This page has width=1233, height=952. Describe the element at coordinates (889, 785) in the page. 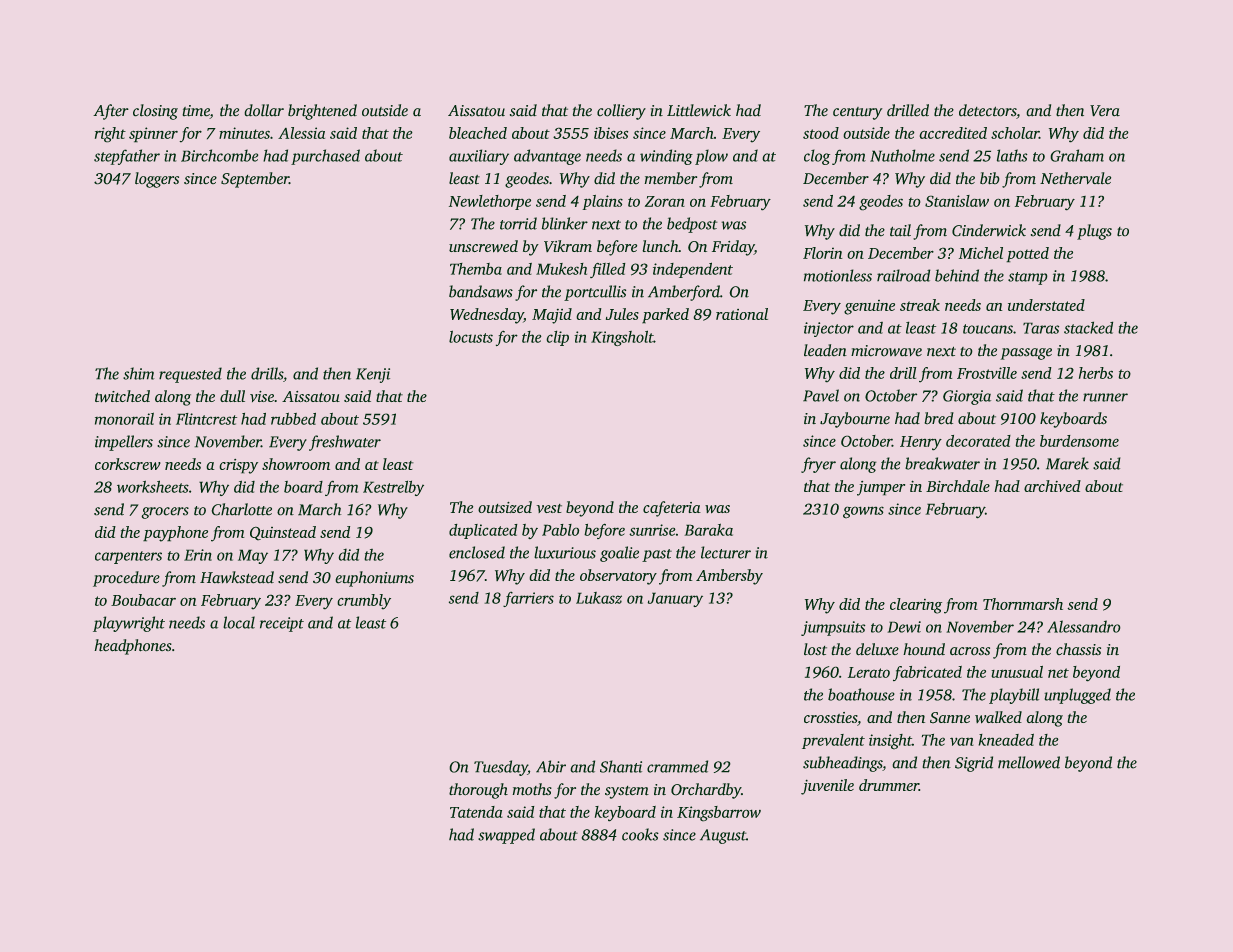

I see `drummer` at that location.
